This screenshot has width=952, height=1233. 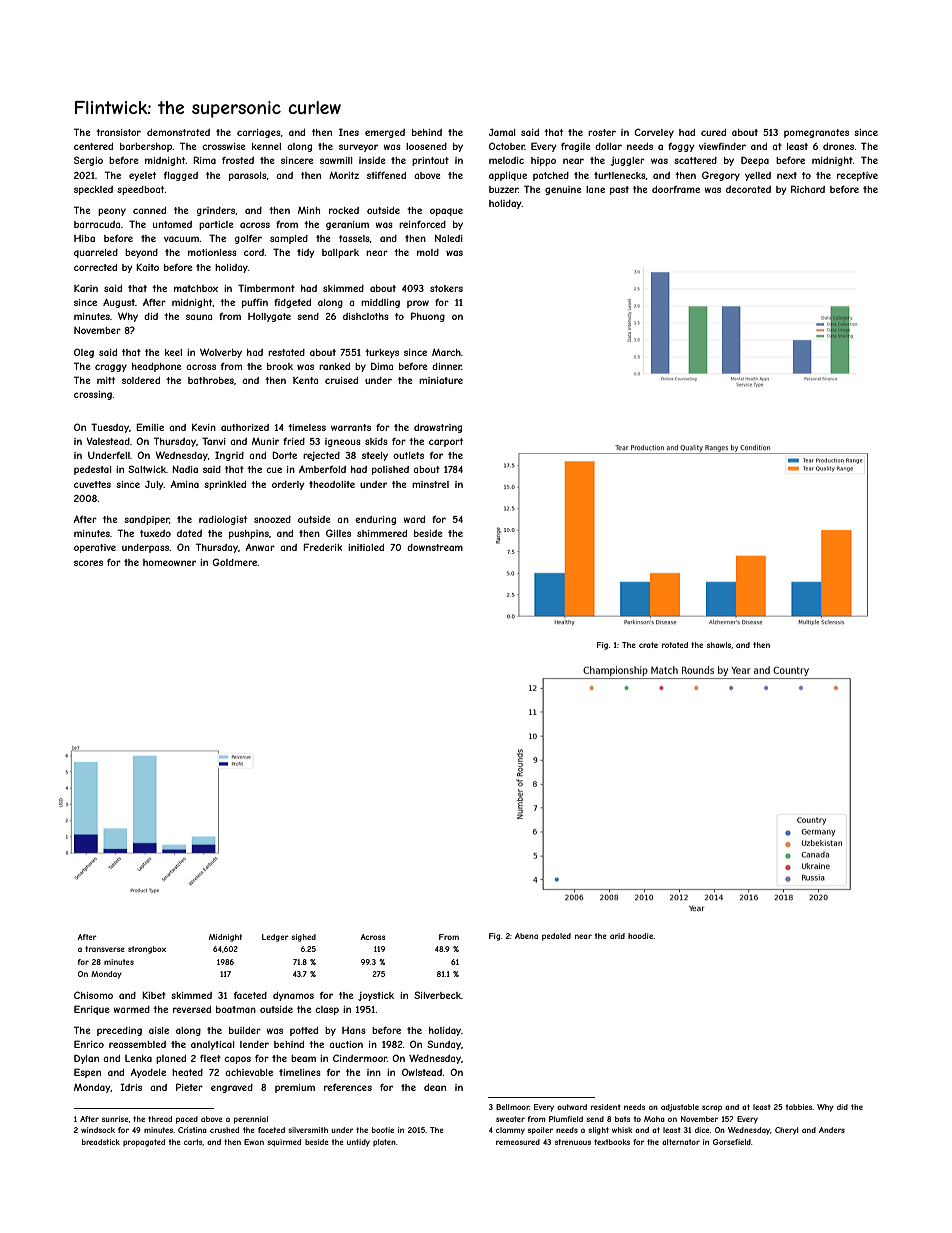 What do you see at coordinates (185, 469) in the screenshot?
I see `Nadia` at bounding box center [185, 469].
